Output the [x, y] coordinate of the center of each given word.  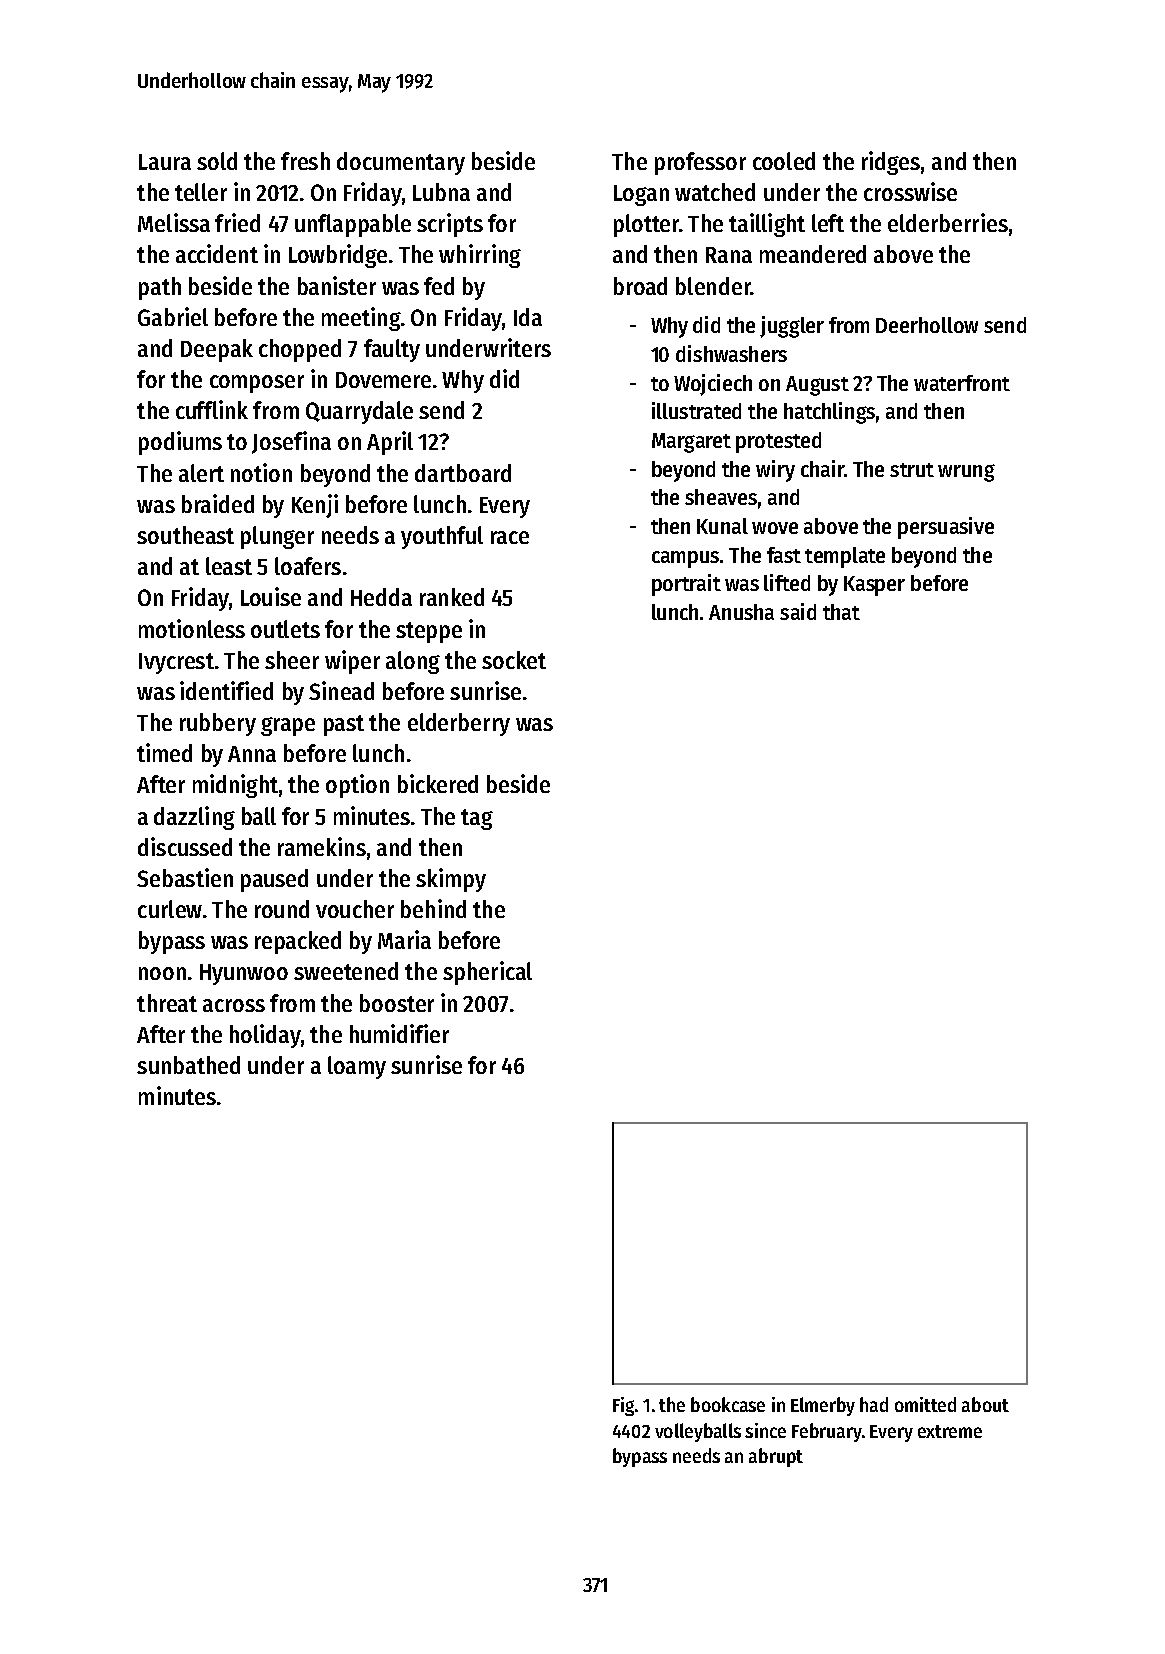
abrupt [776, 1457]
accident [217, 253]
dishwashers [731, 353]
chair [822, 468]
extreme [950, 1431]
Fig [623, 1406]
